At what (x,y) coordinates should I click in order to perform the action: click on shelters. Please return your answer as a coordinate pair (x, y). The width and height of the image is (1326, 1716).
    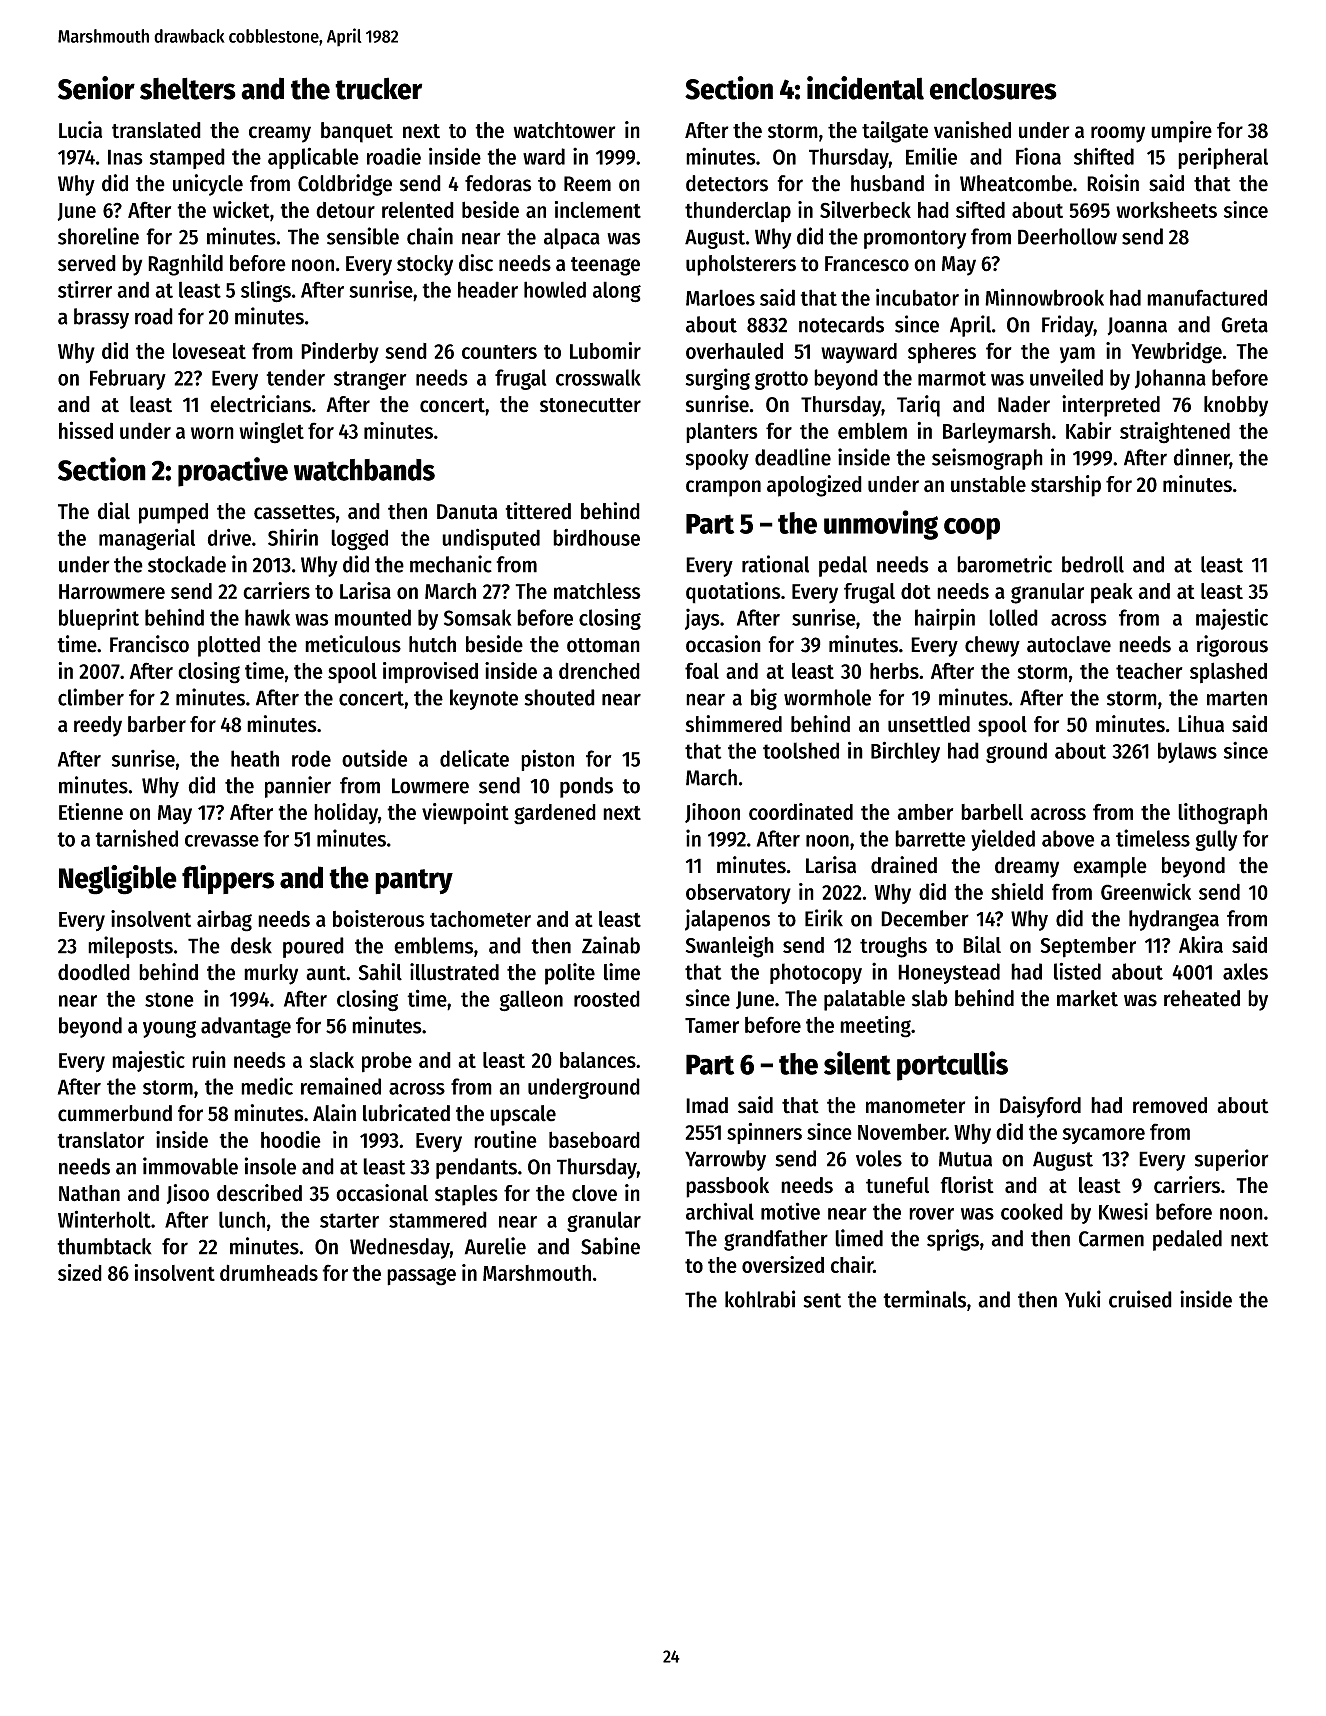
    Looking at the image, I should click on (188, 88).
